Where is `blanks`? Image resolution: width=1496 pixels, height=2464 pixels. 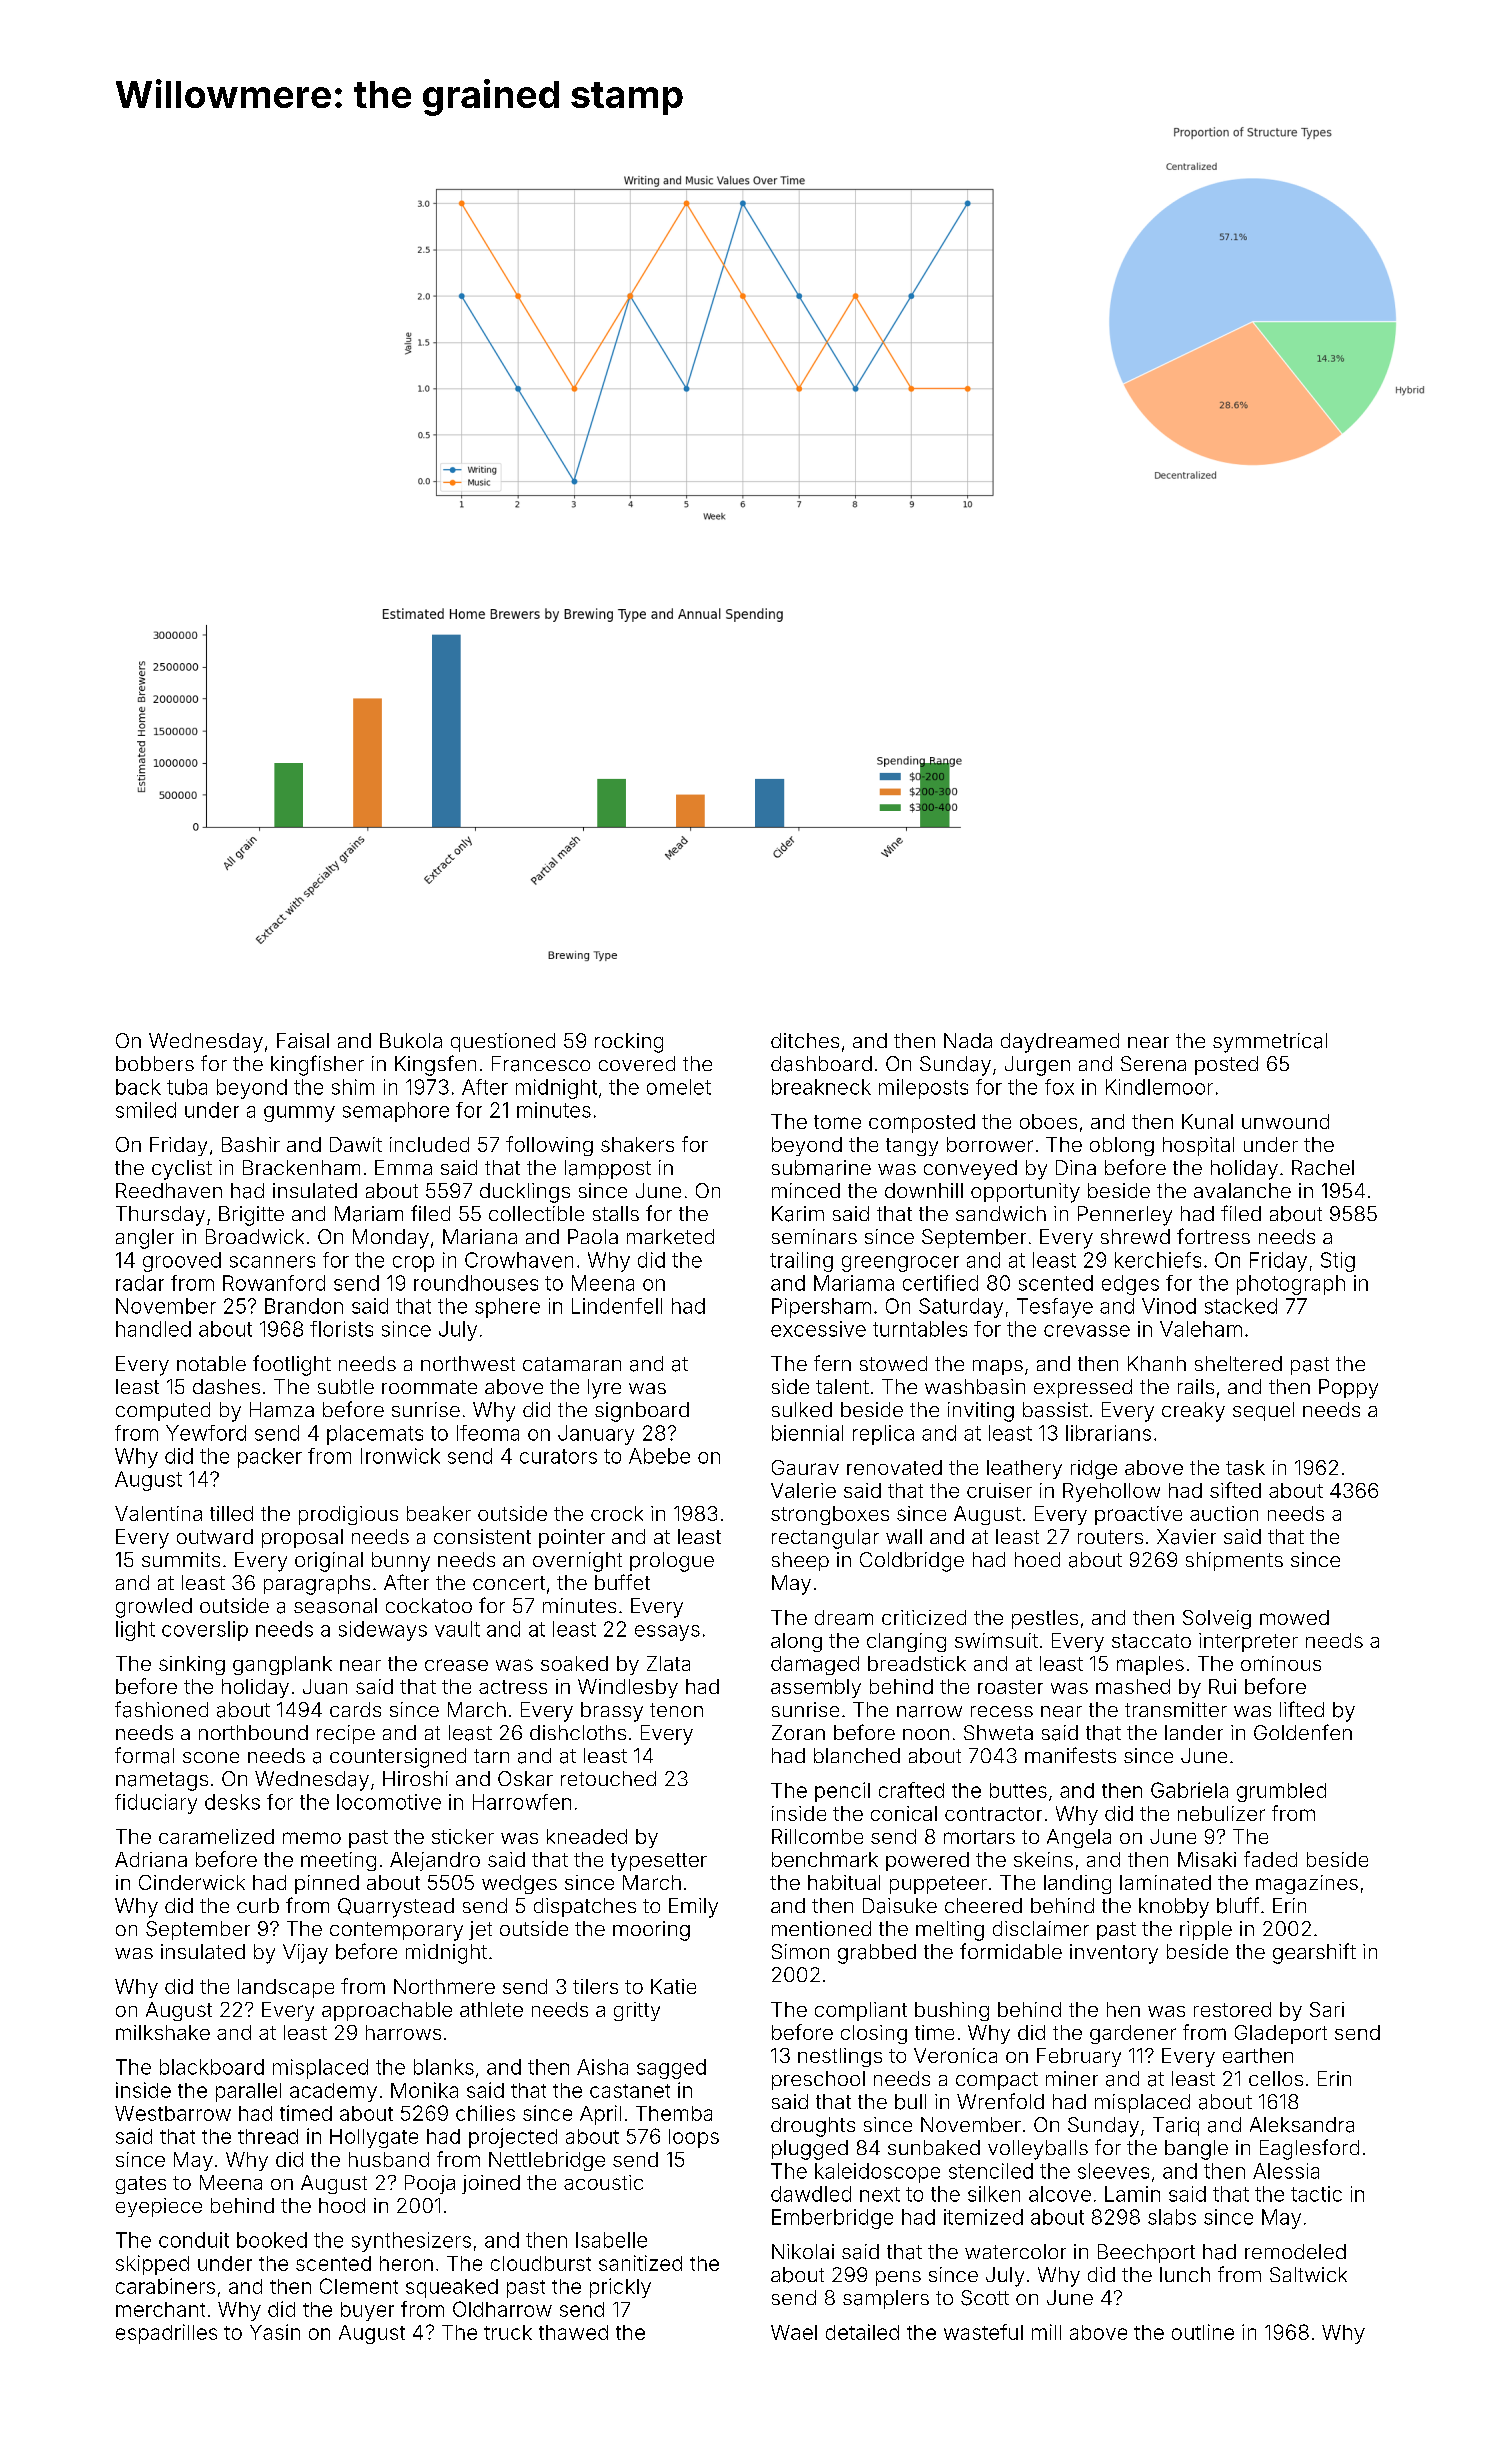
blanks is located at coordinates (444, 2067).
